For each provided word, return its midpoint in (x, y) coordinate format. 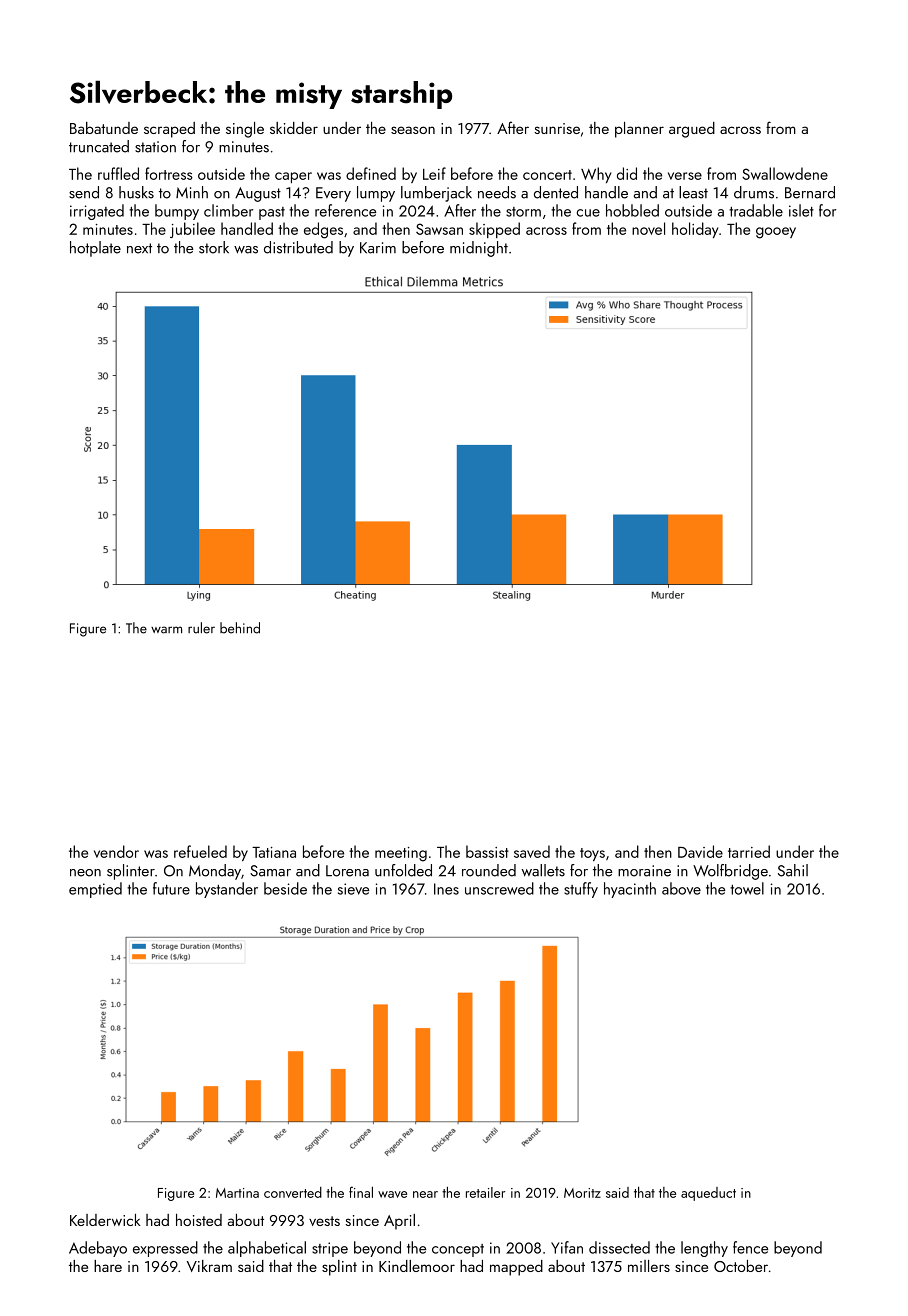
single (245, 130)
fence (750, 1247)
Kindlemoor (417, 1266)
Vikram (209, 1266)
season (413, 130)
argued (692, 130)
